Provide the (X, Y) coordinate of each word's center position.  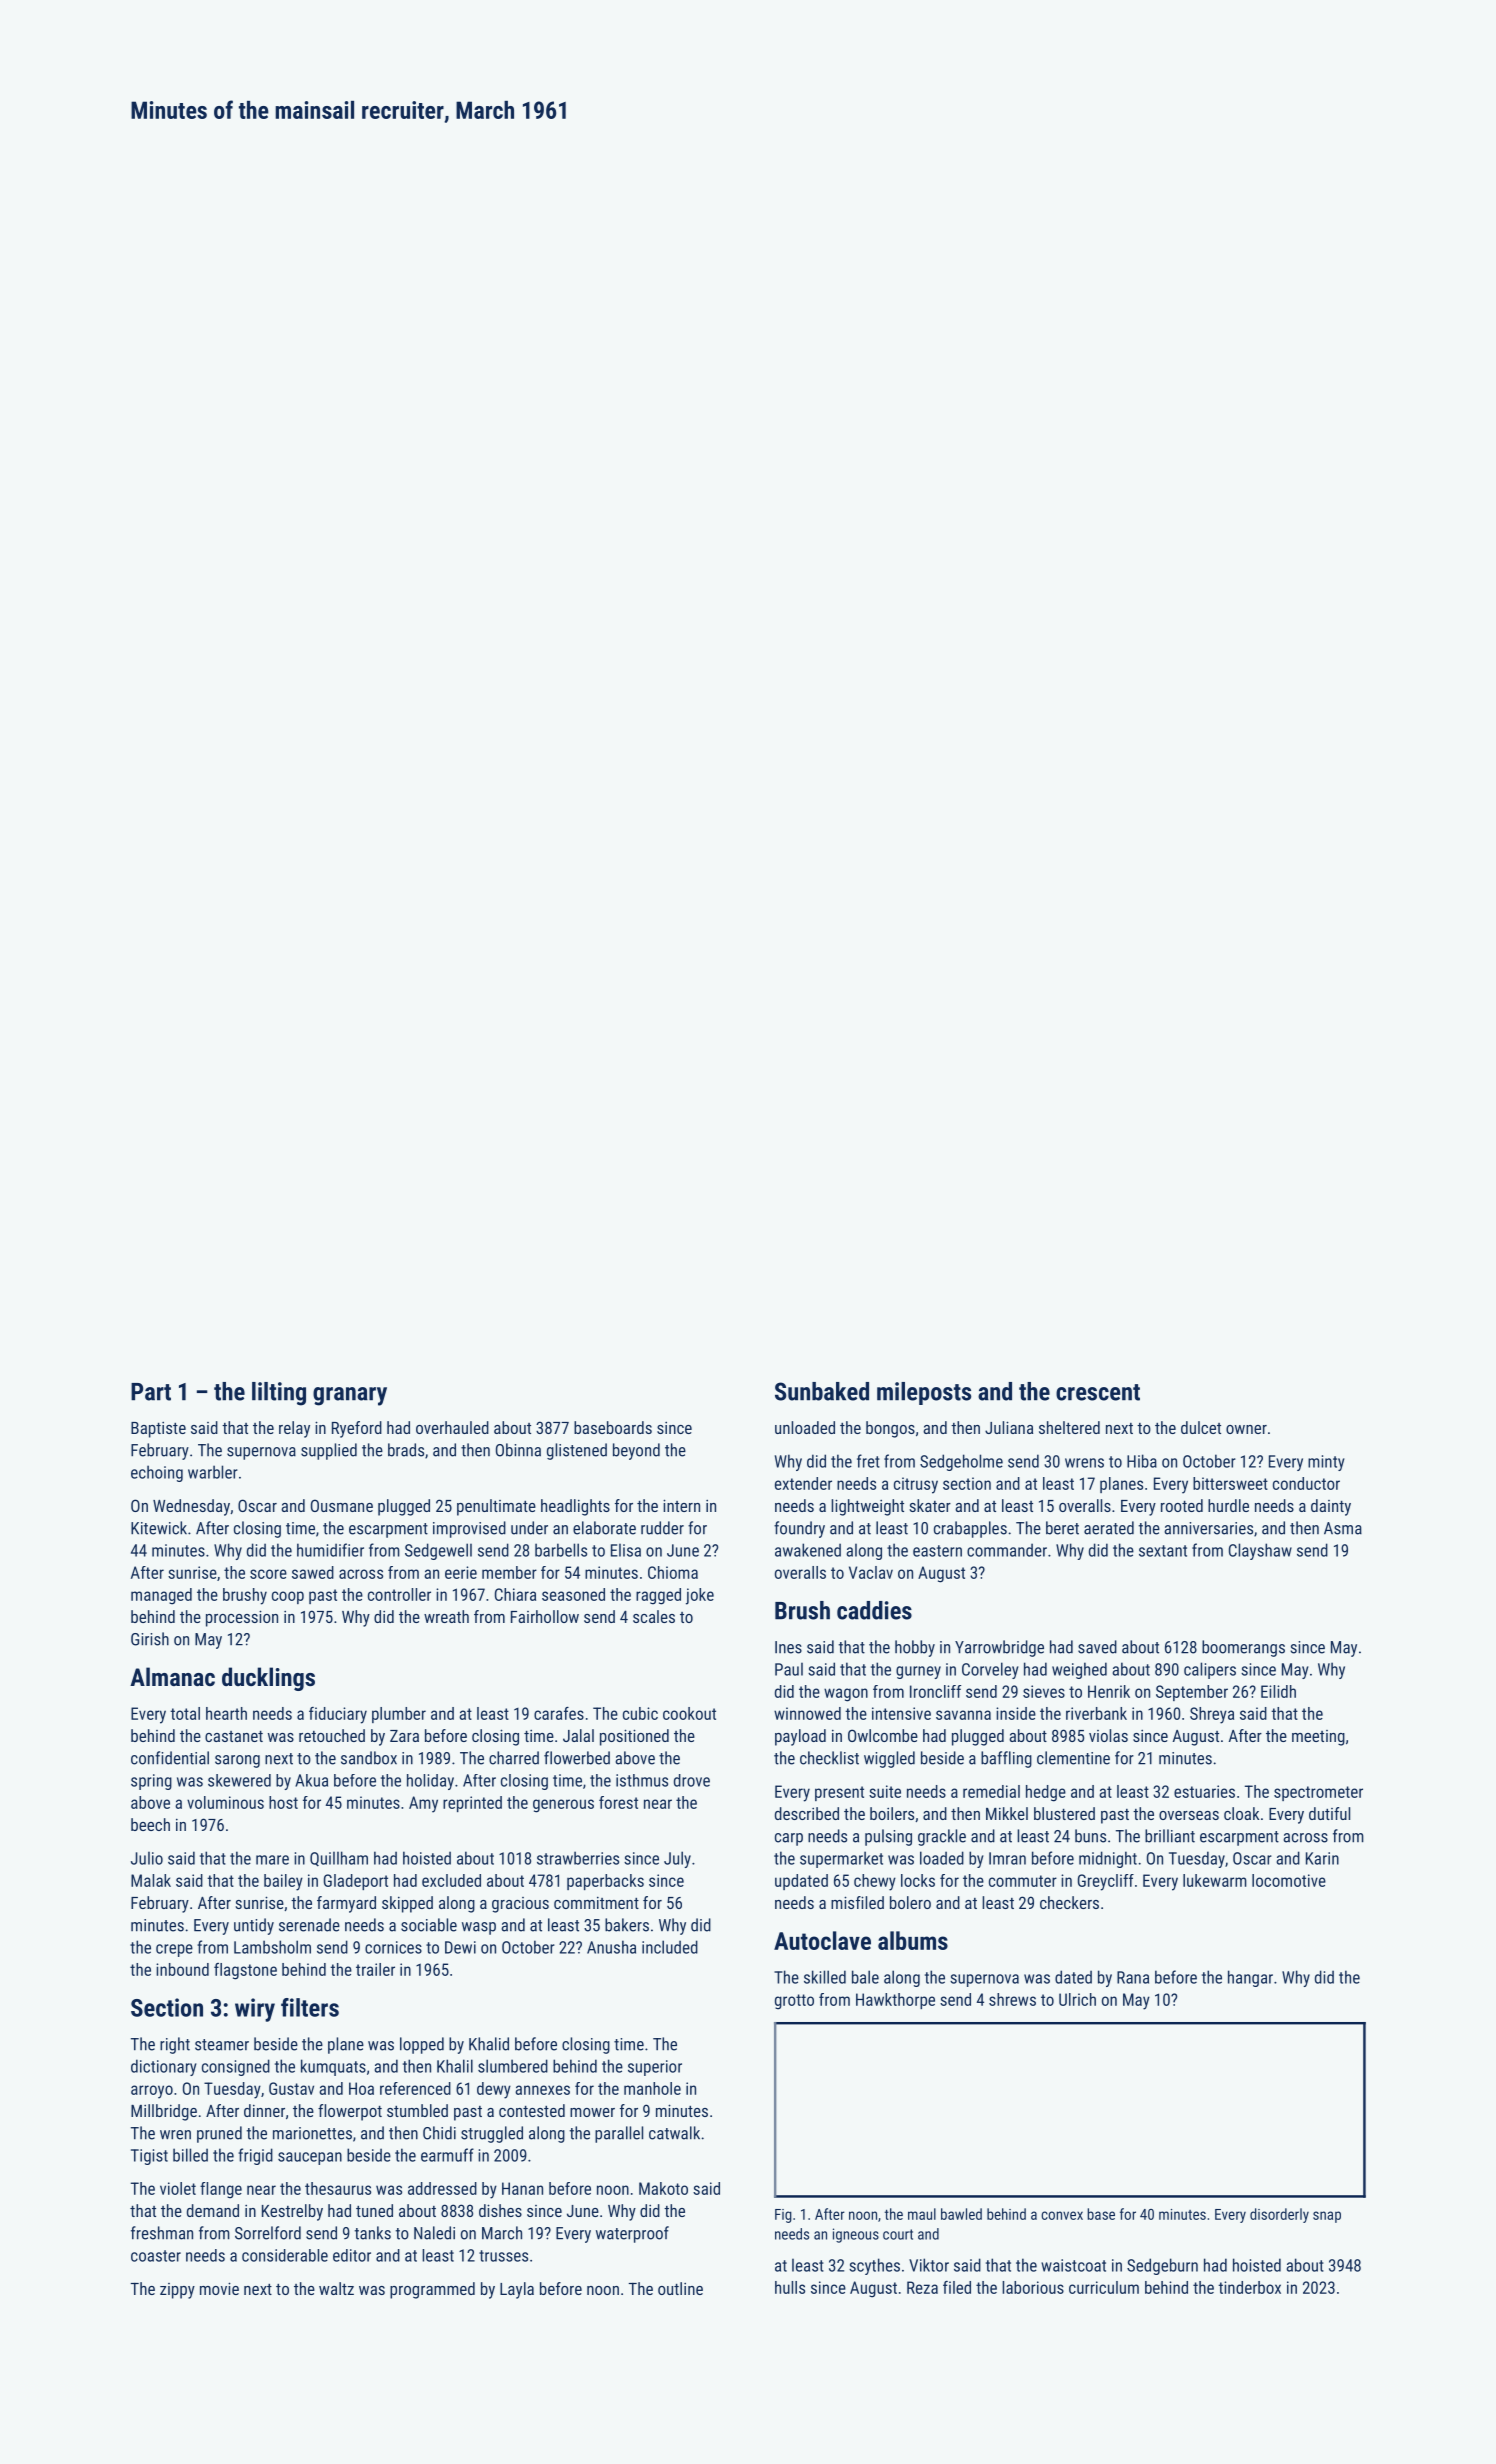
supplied (329, 1451)
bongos (890, 1429)
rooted (1182, 1505)
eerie (461, 1572)
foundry (799, 1529)
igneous (856, 2235)
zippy (177, 2291)
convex (1062, 2215)
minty (1326, 1463)
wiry (255, 2010)
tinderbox (1249, 2287)
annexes (542, 2090)
